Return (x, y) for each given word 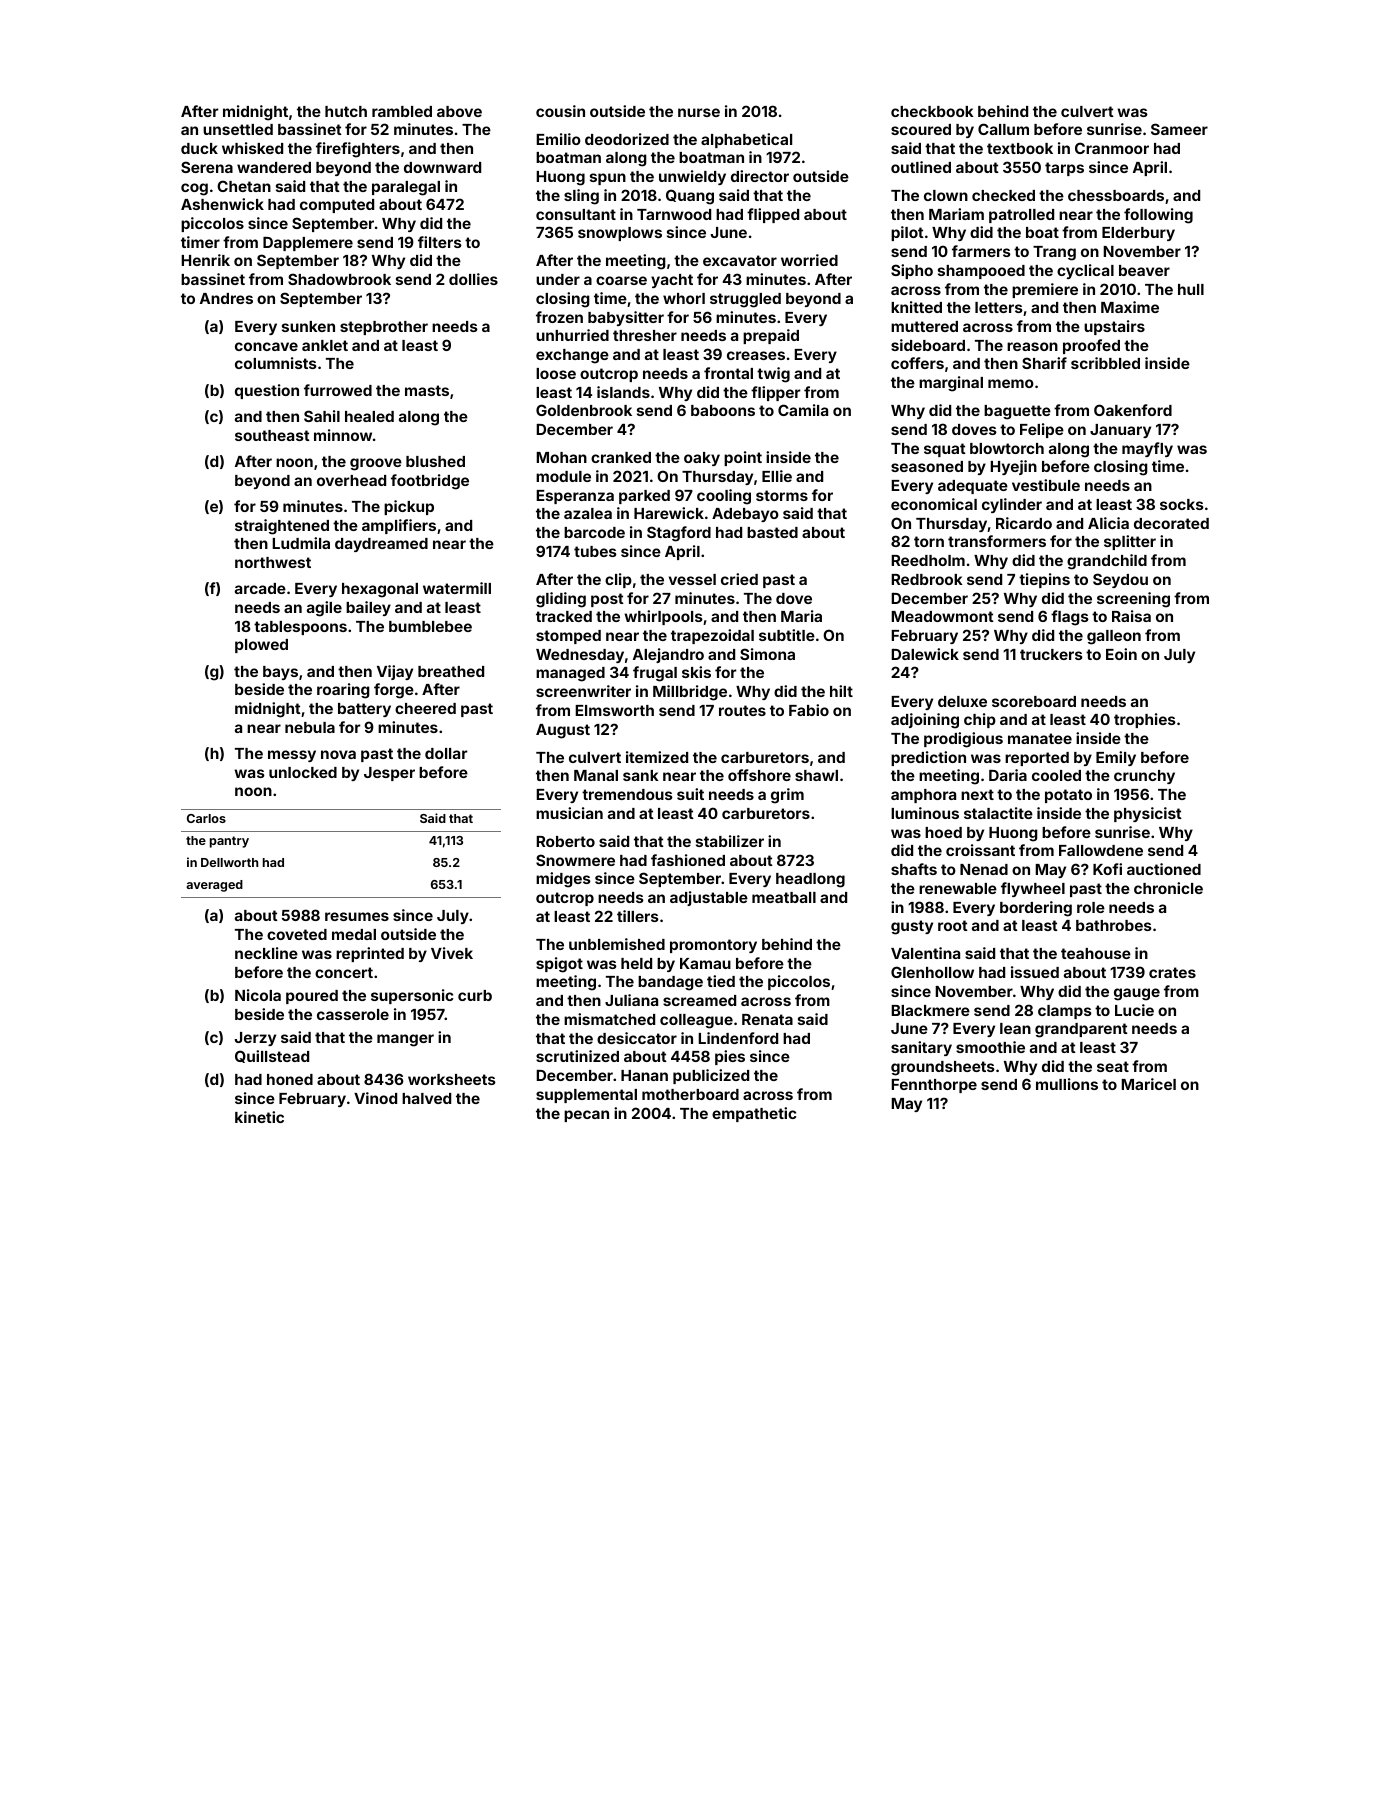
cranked (621, 457)
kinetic (259, 1117)
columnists (276, 363)
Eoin (1121, 654)
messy (292, 756)
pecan (586, 1116)
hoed (943, 832)
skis (696, 672)
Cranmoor (1112, 148)
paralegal (406, 188)
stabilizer (730, 841)
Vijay (395, 672)
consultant (576, 214)
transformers (997, 541)
